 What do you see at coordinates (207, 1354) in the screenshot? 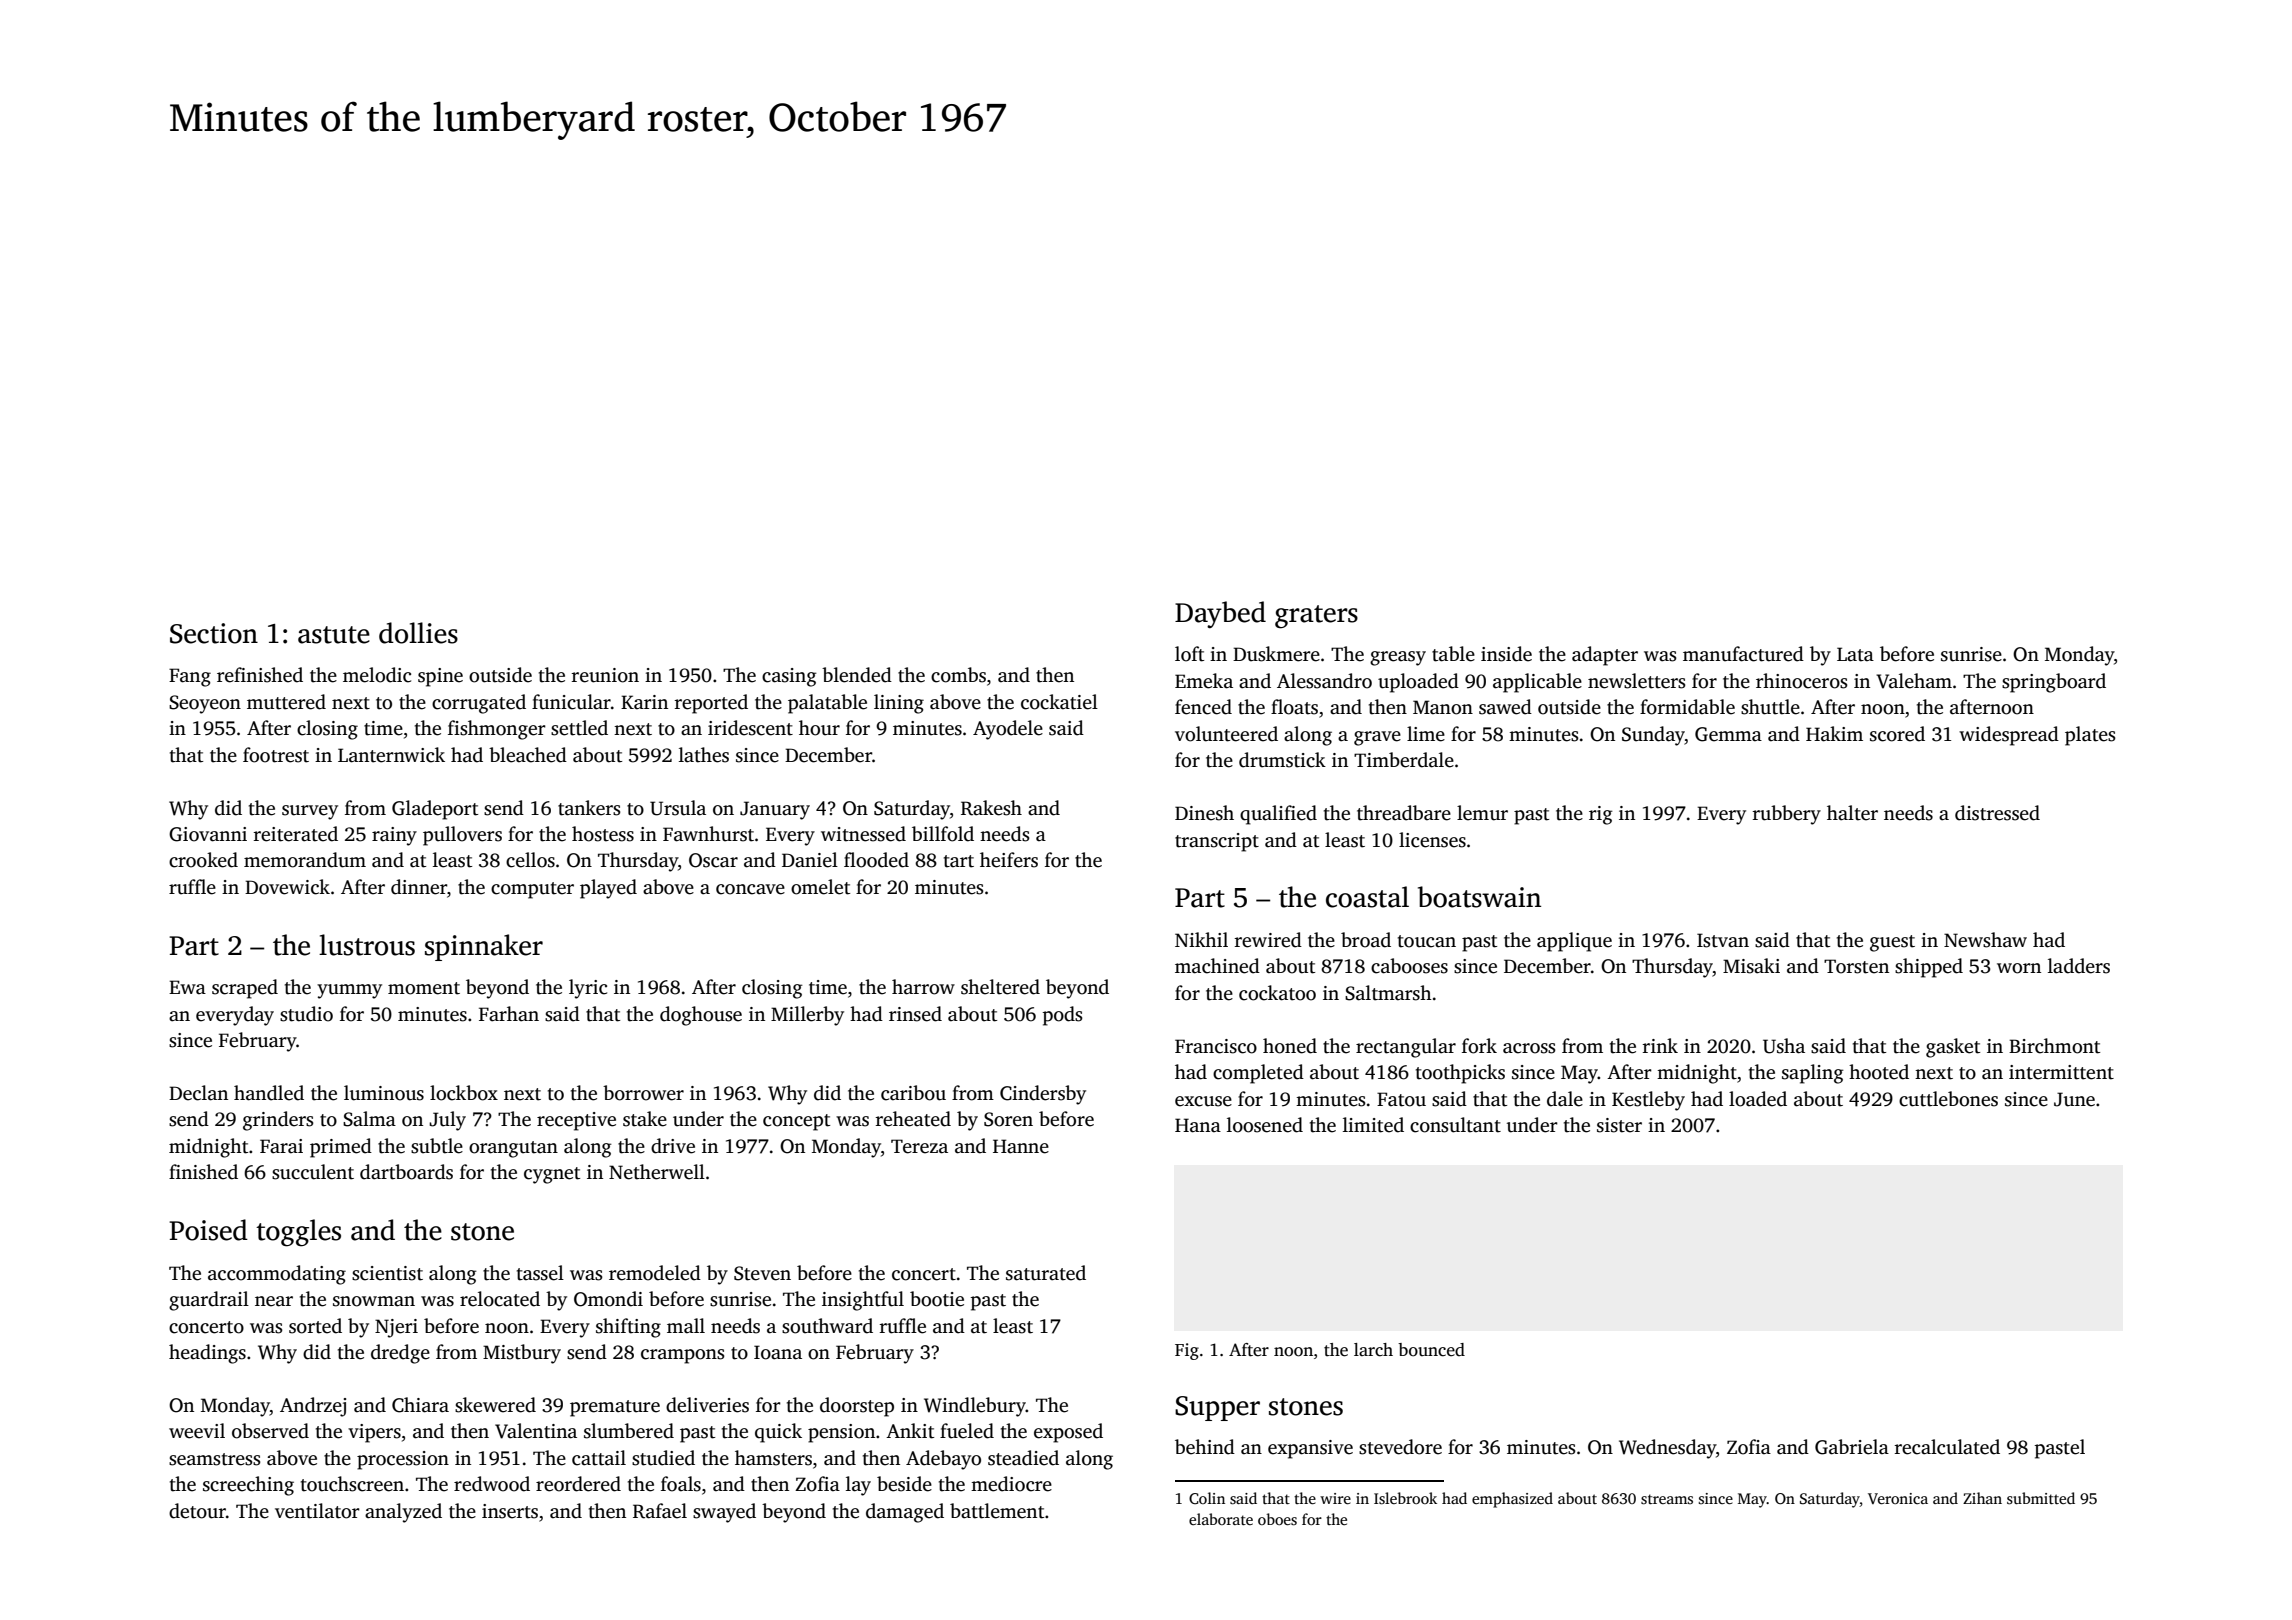
I see `headings` at bounding box center [207, 1354].
